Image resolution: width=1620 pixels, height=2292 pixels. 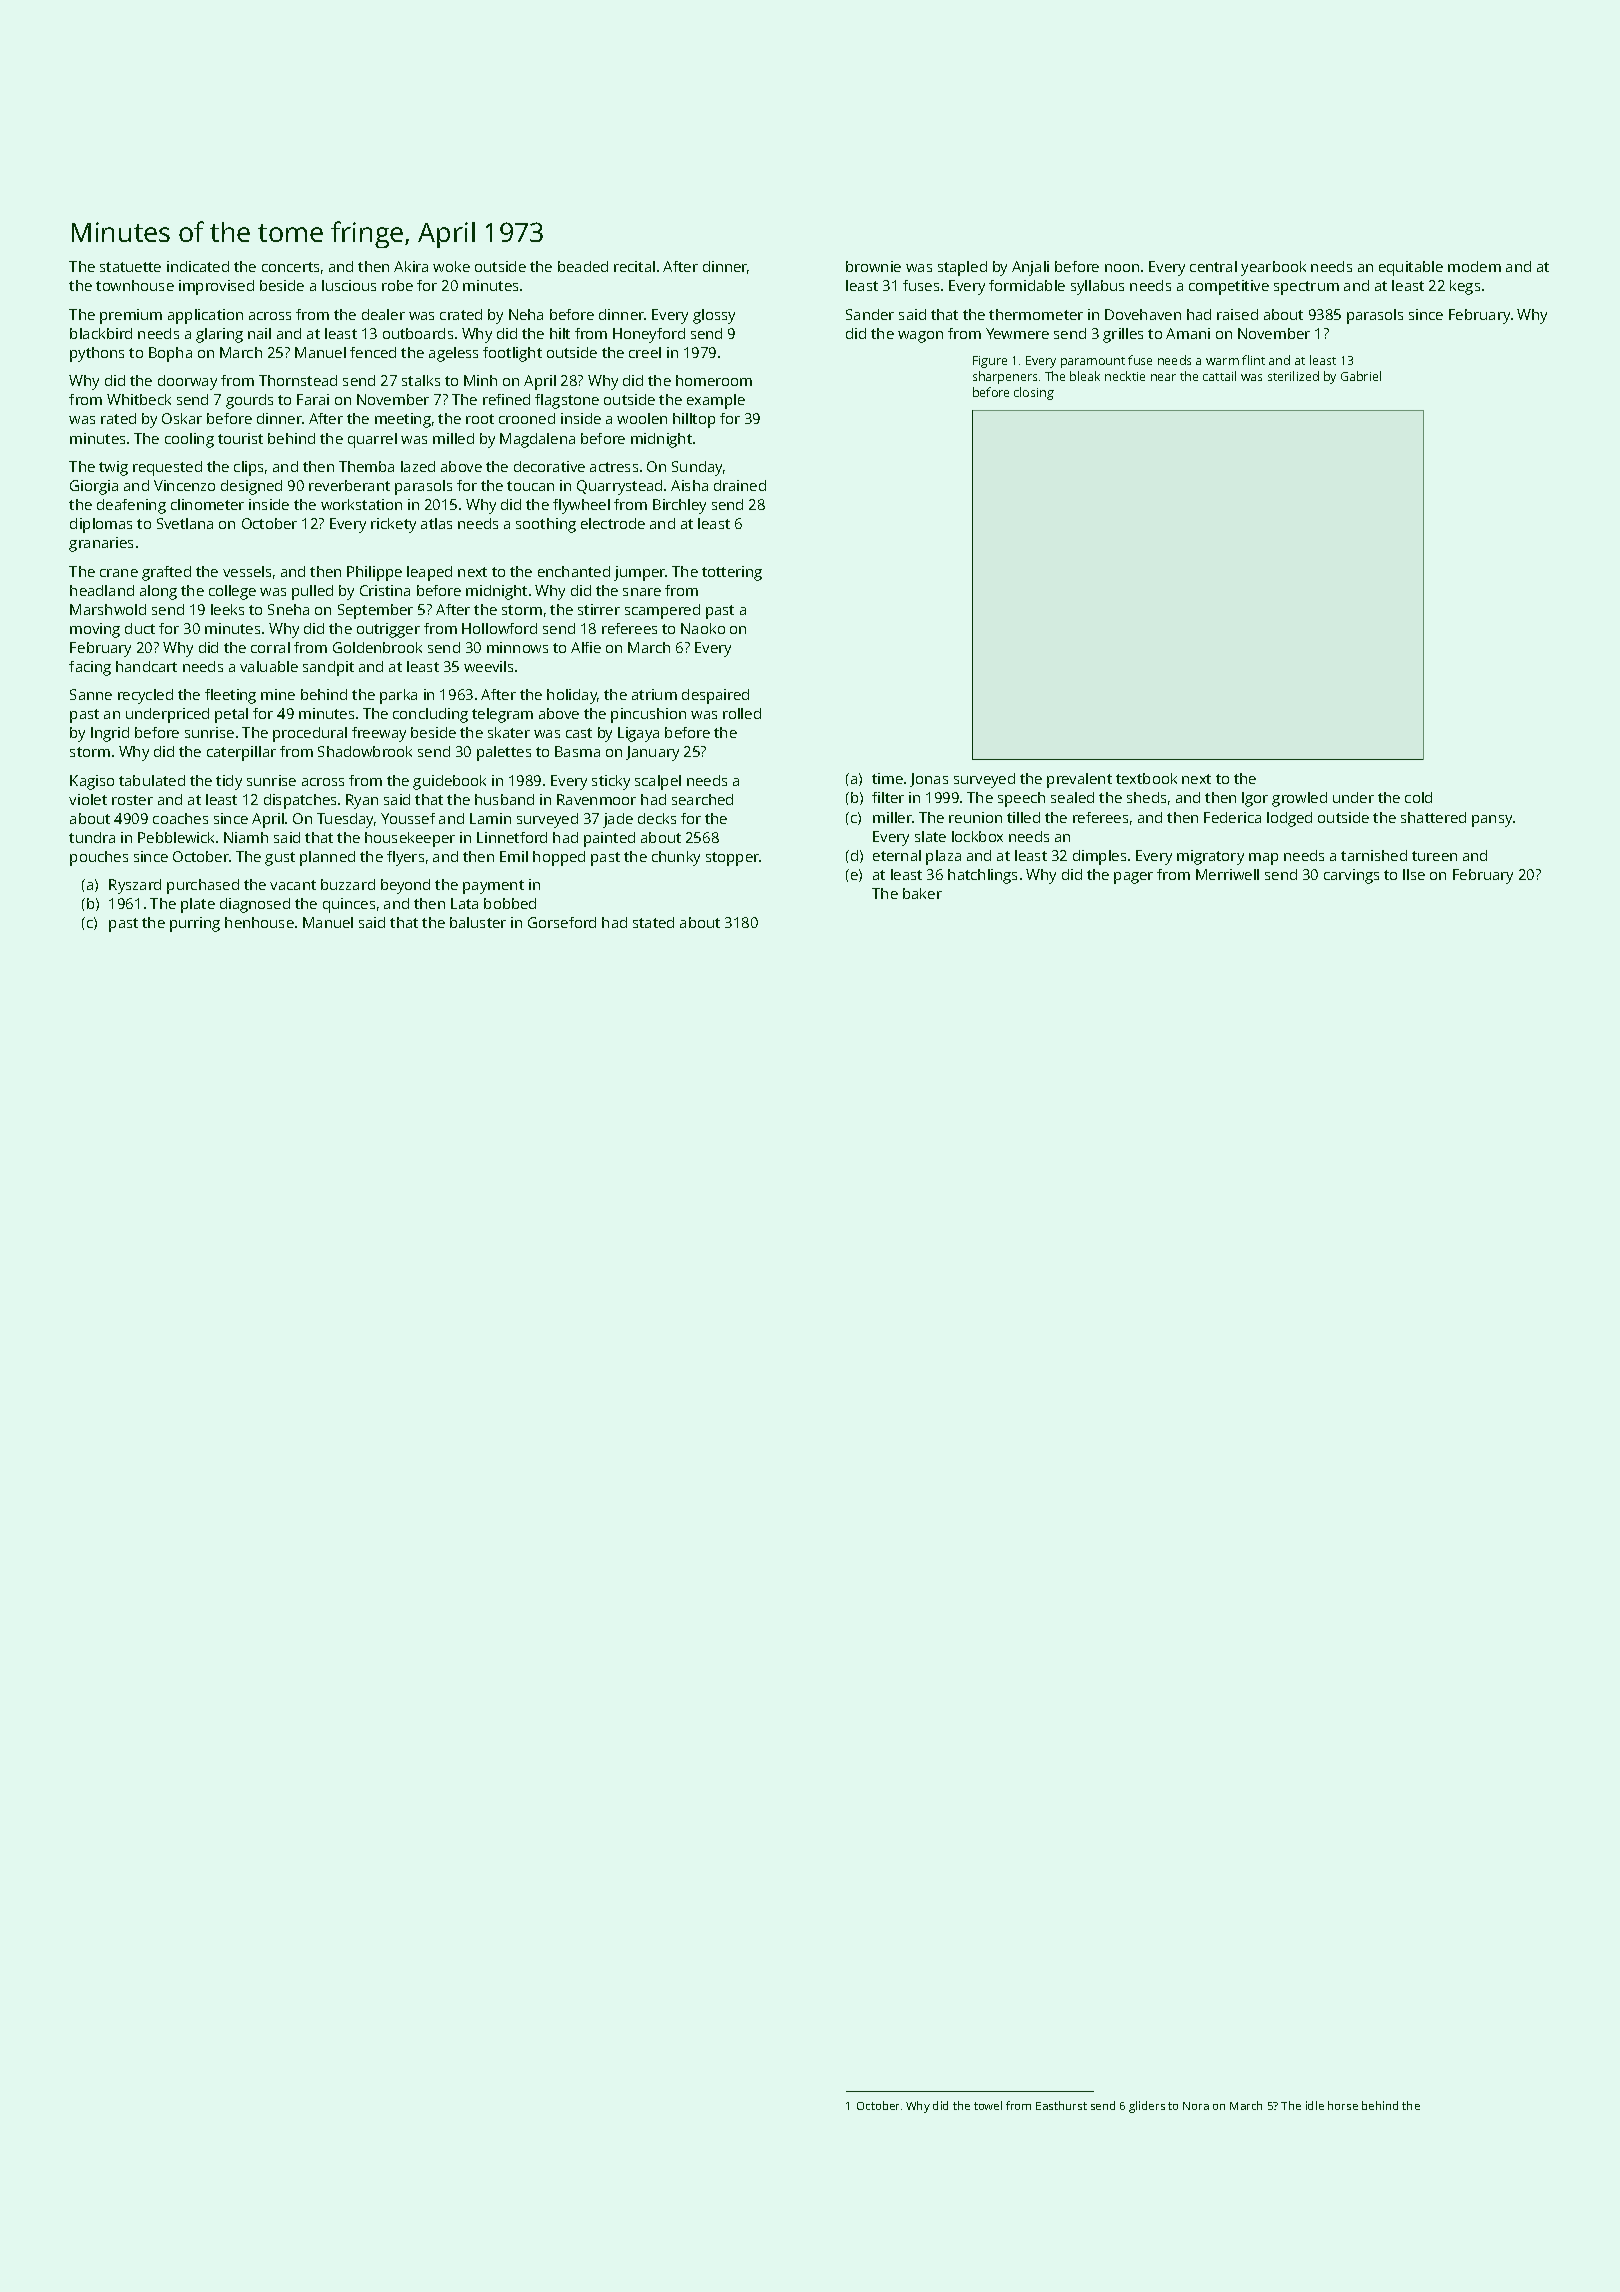 What do you see at coordinates (92, 782) in the document?
I see `Kagiso` at bounding box center [92, 782].
